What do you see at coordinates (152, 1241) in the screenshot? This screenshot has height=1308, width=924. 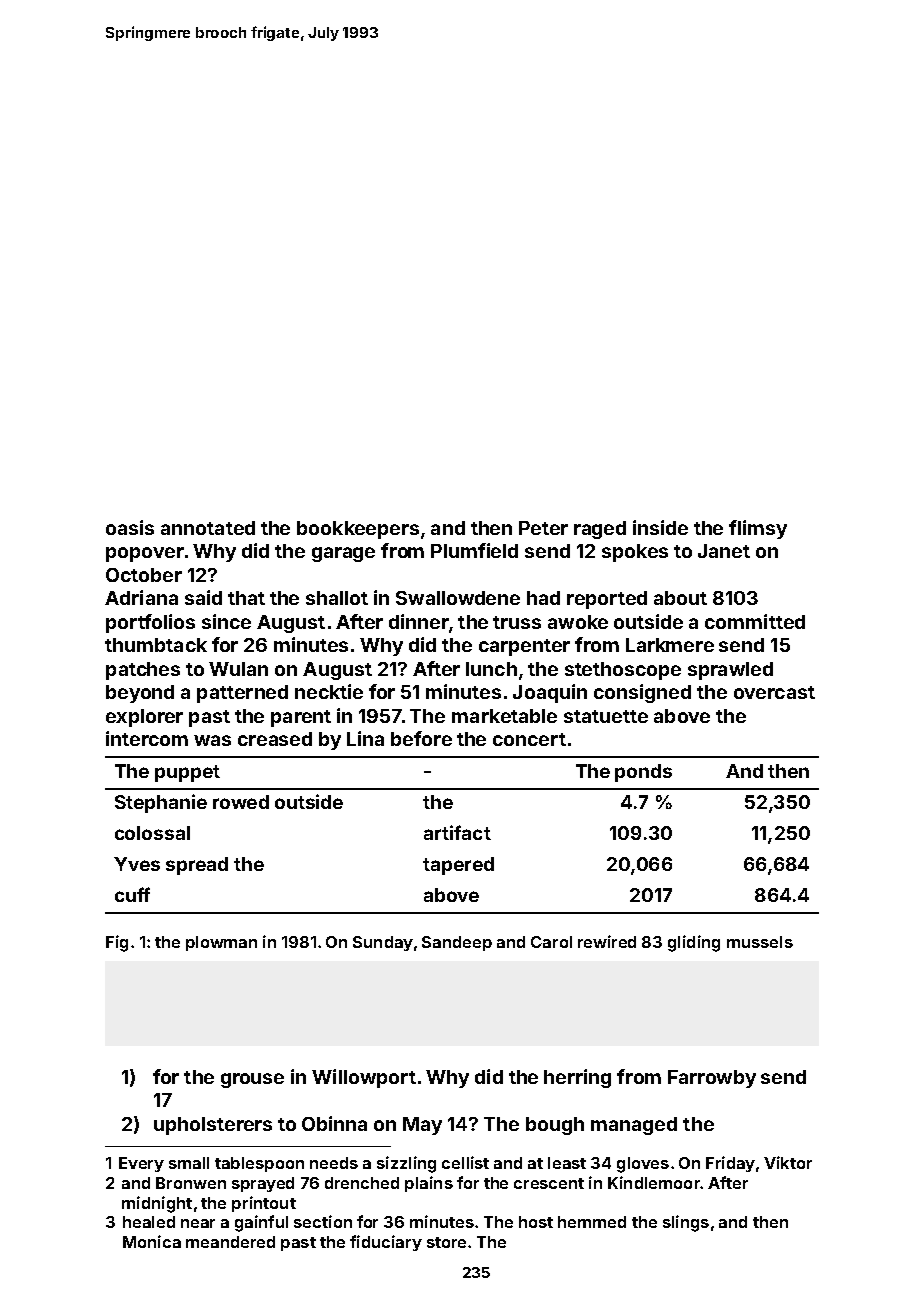 I see `Monica` at bounding box center [152, 1241].
